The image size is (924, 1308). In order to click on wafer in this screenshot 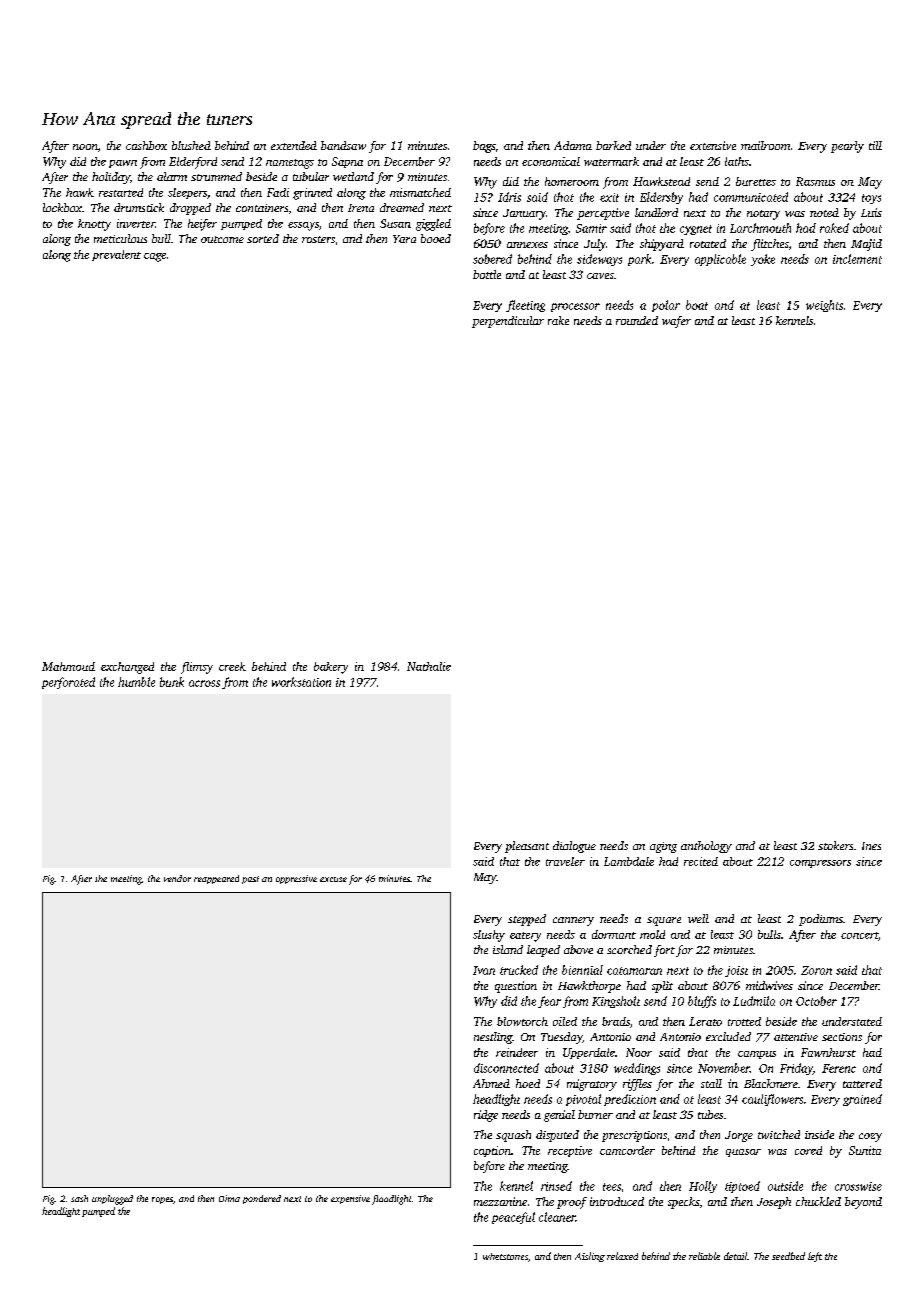, I will do `click(676, 322)`.
